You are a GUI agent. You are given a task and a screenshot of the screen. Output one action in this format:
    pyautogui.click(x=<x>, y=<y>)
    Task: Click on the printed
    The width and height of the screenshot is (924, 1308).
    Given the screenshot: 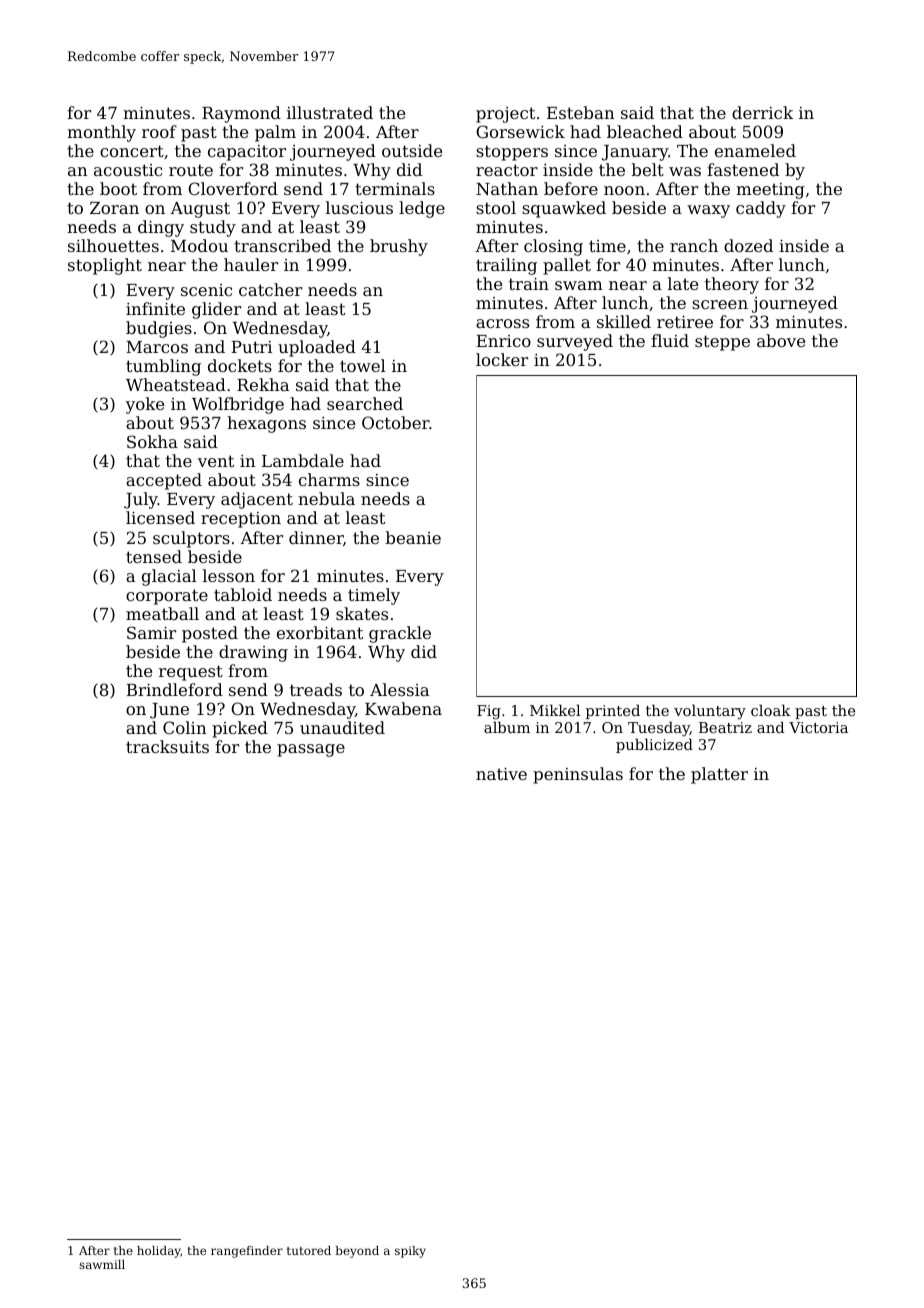 What is the action you would take?
    pyautogui.click(x=613, y=711)
